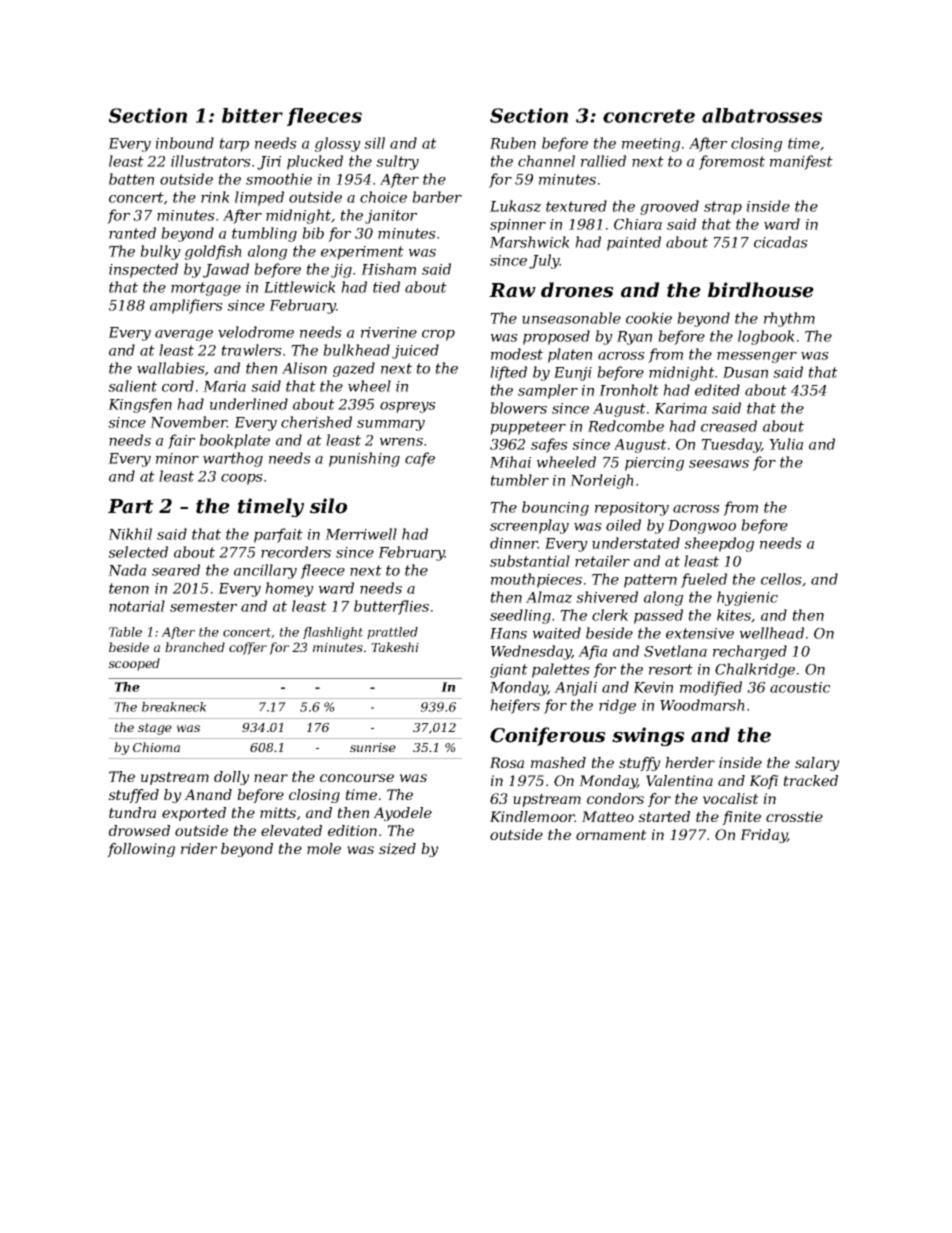  What do you see at coordinates (734, 615) in the page?
I see `kites` at bounding box center [734, 615].
